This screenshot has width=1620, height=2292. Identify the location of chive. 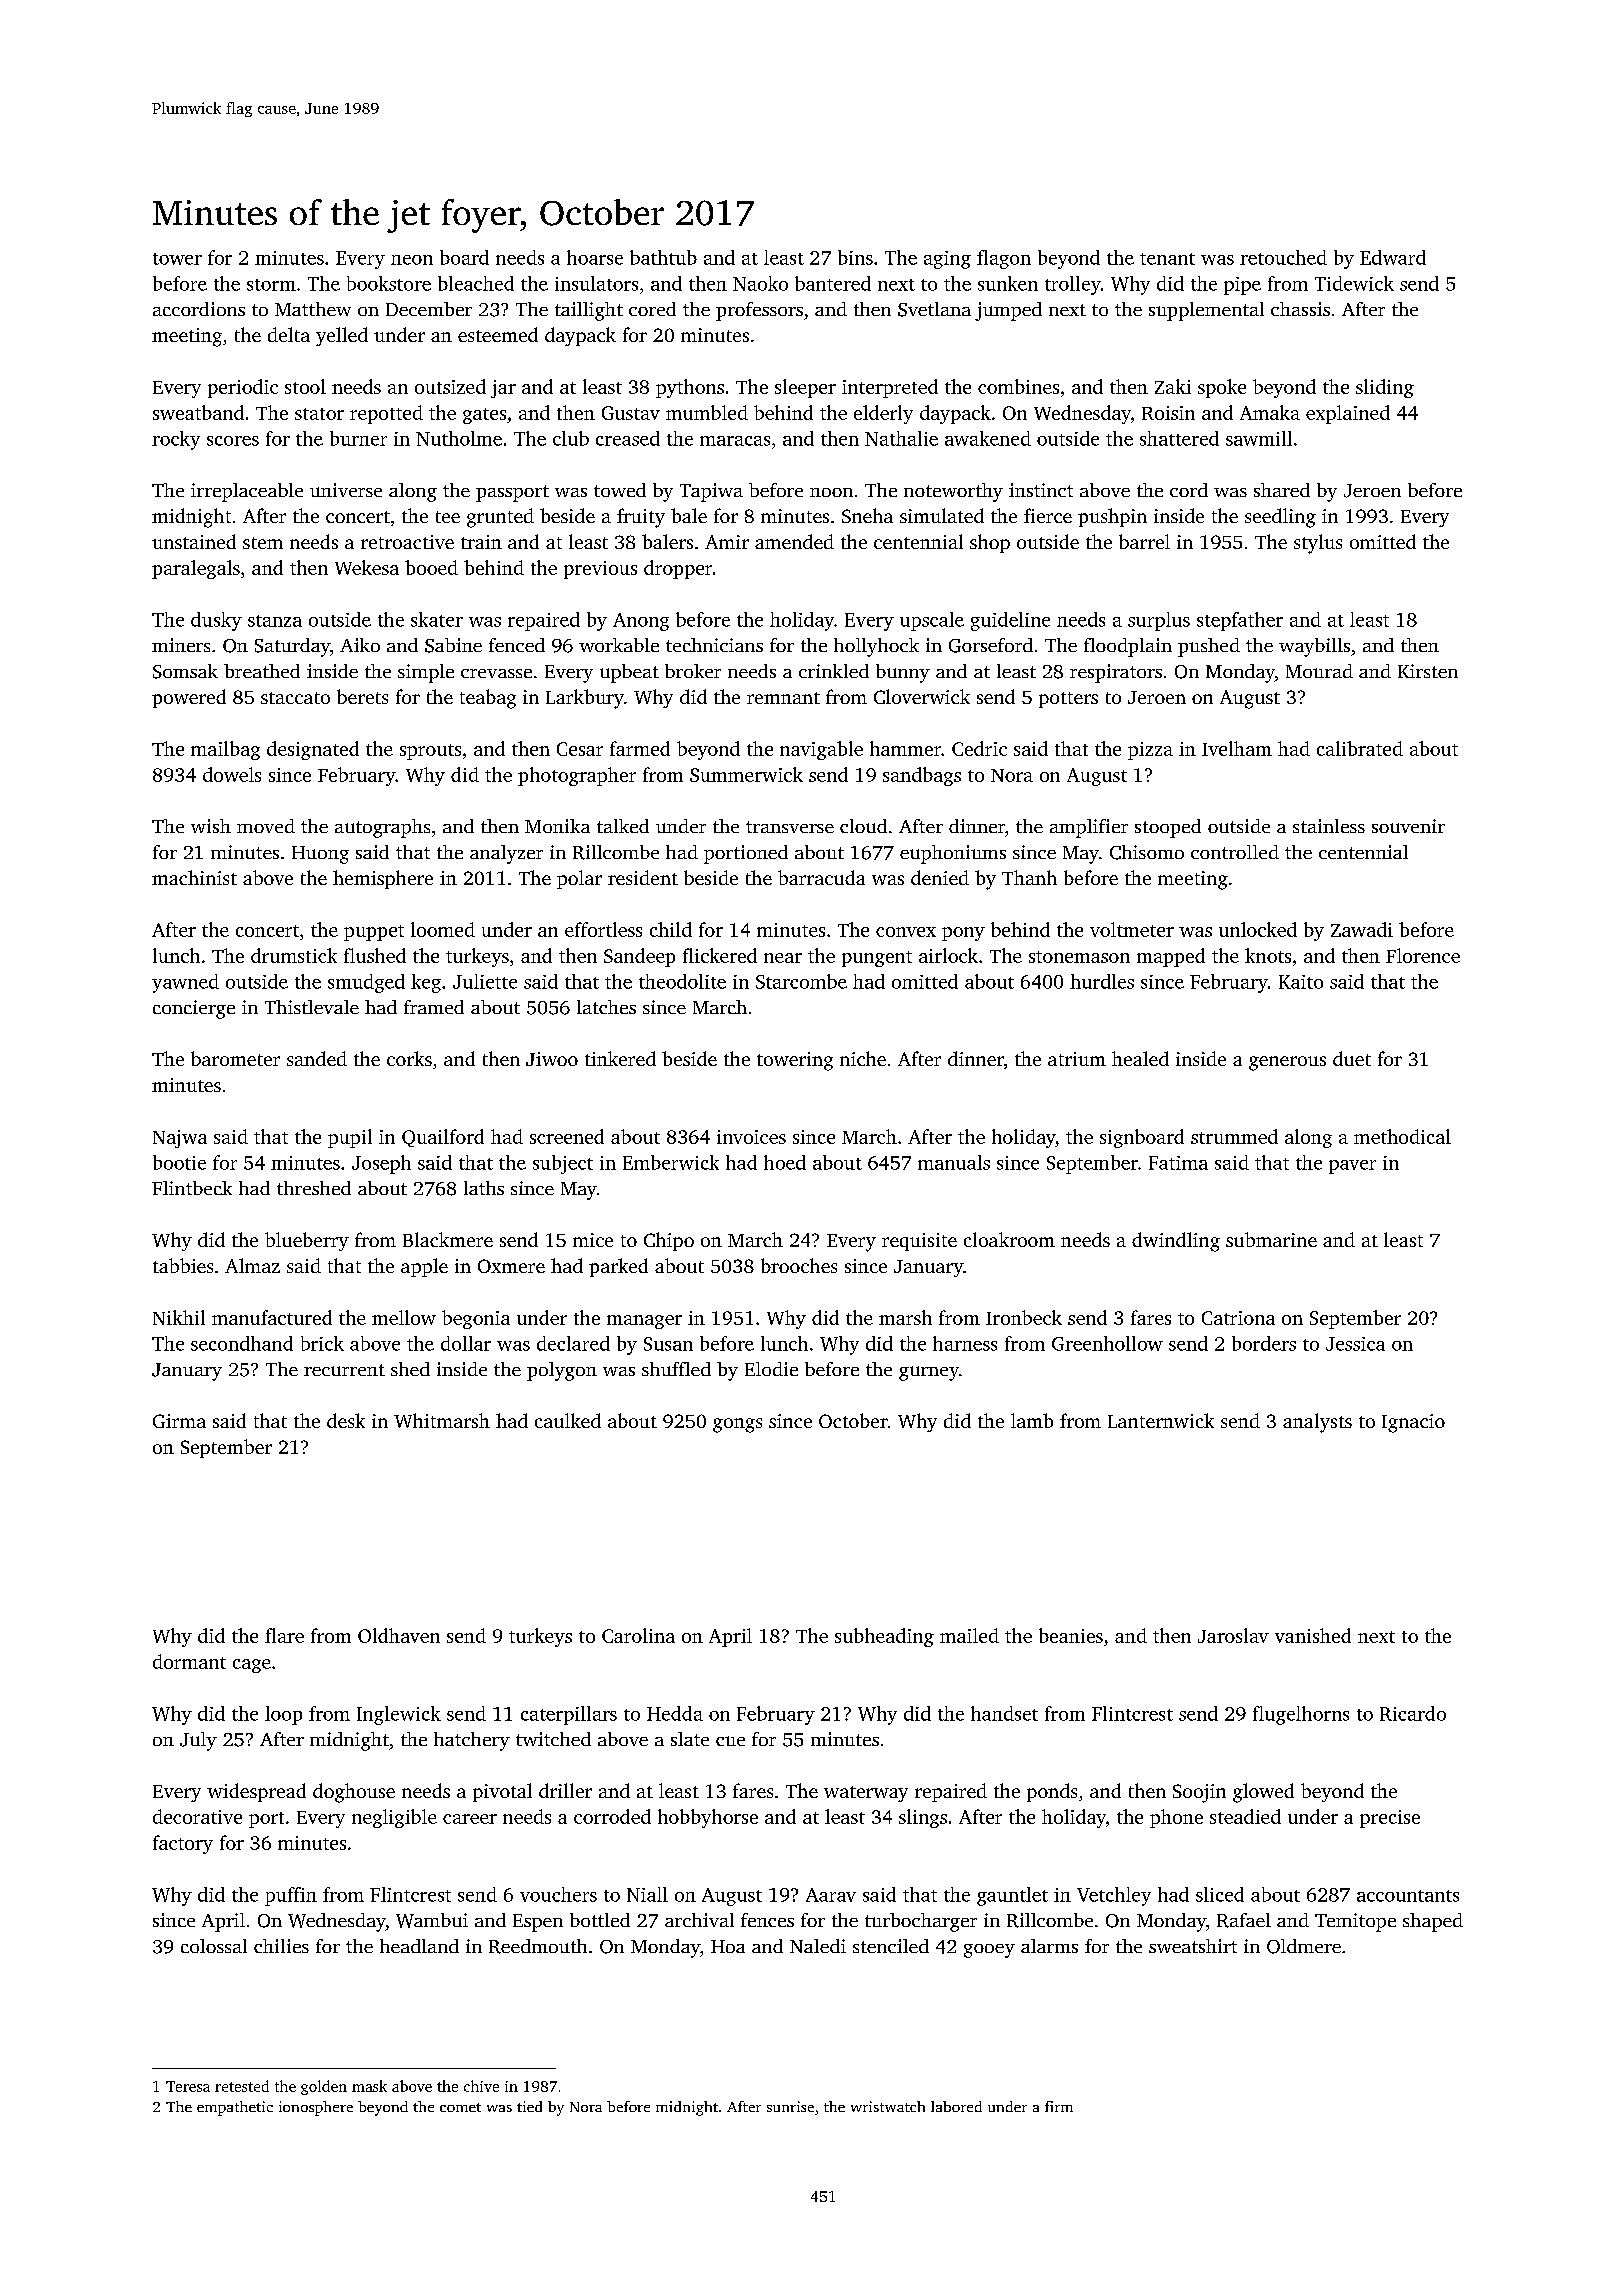
(481, 2086).
